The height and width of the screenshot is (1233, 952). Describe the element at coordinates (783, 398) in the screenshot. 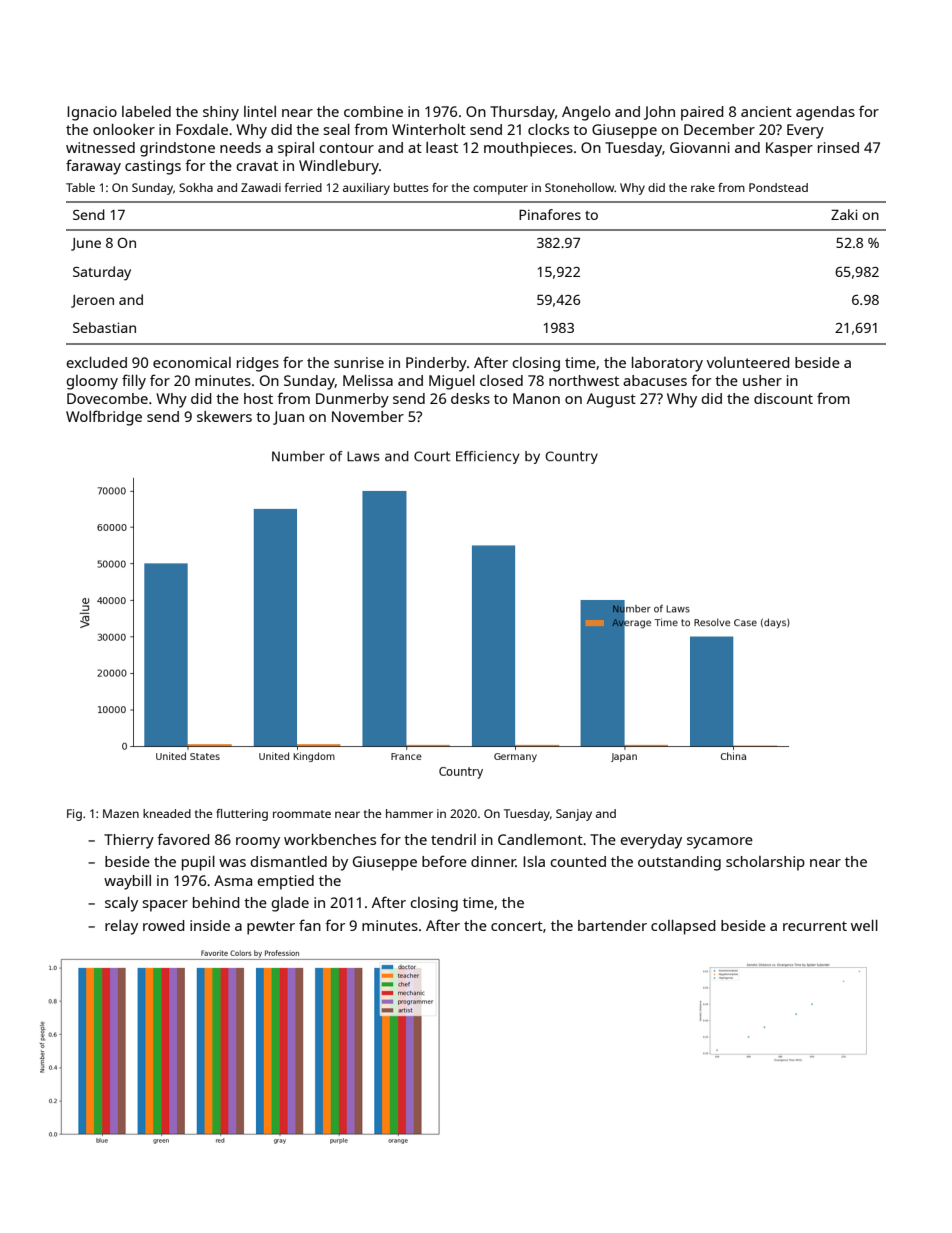

I see `discount` at that location.
